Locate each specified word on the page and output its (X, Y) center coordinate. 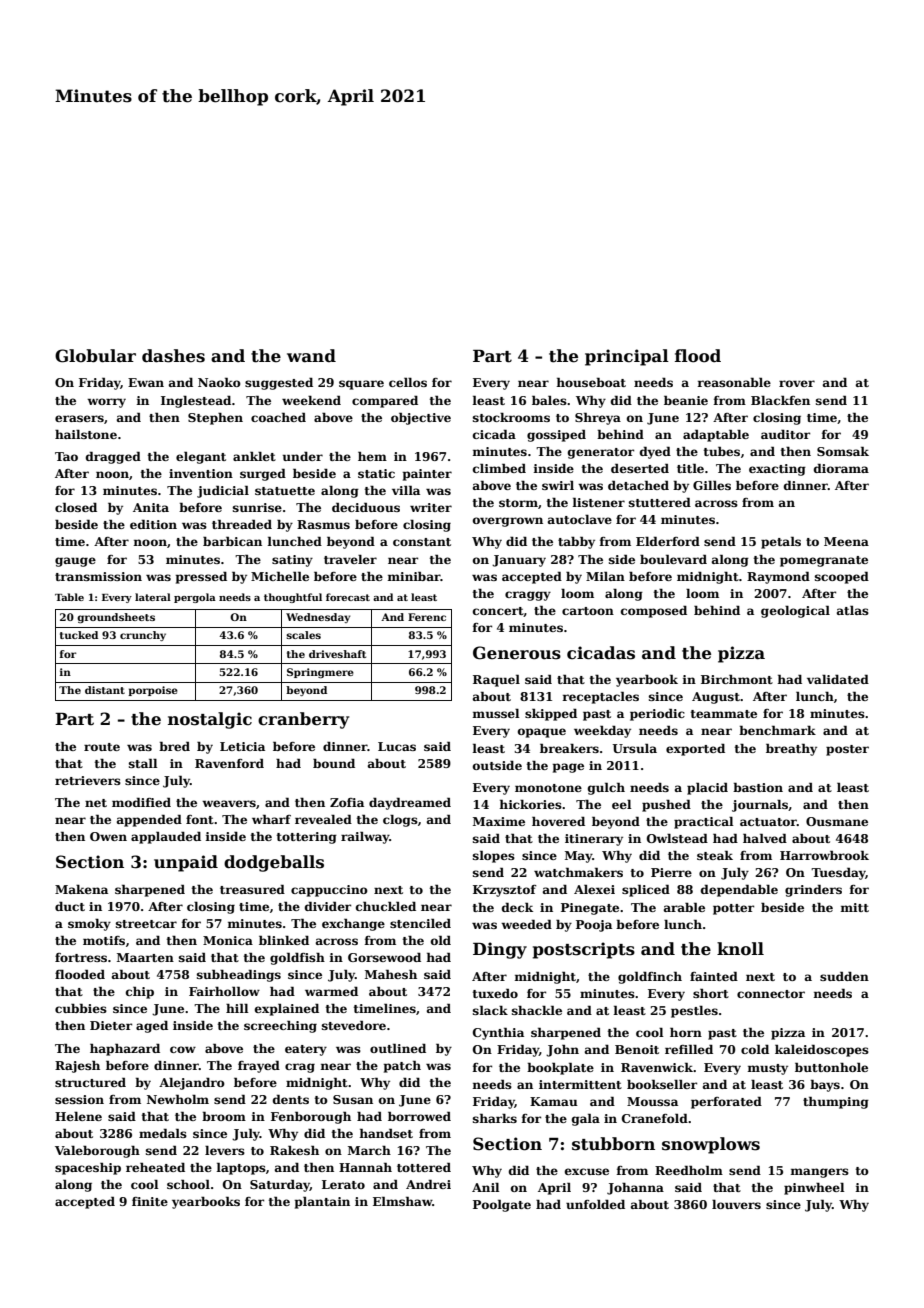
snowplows (711, 1145)
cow (183, 1049)
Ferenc (427, 617)
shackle (537, 1010)
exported (695, 749)
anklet (254, 456)
